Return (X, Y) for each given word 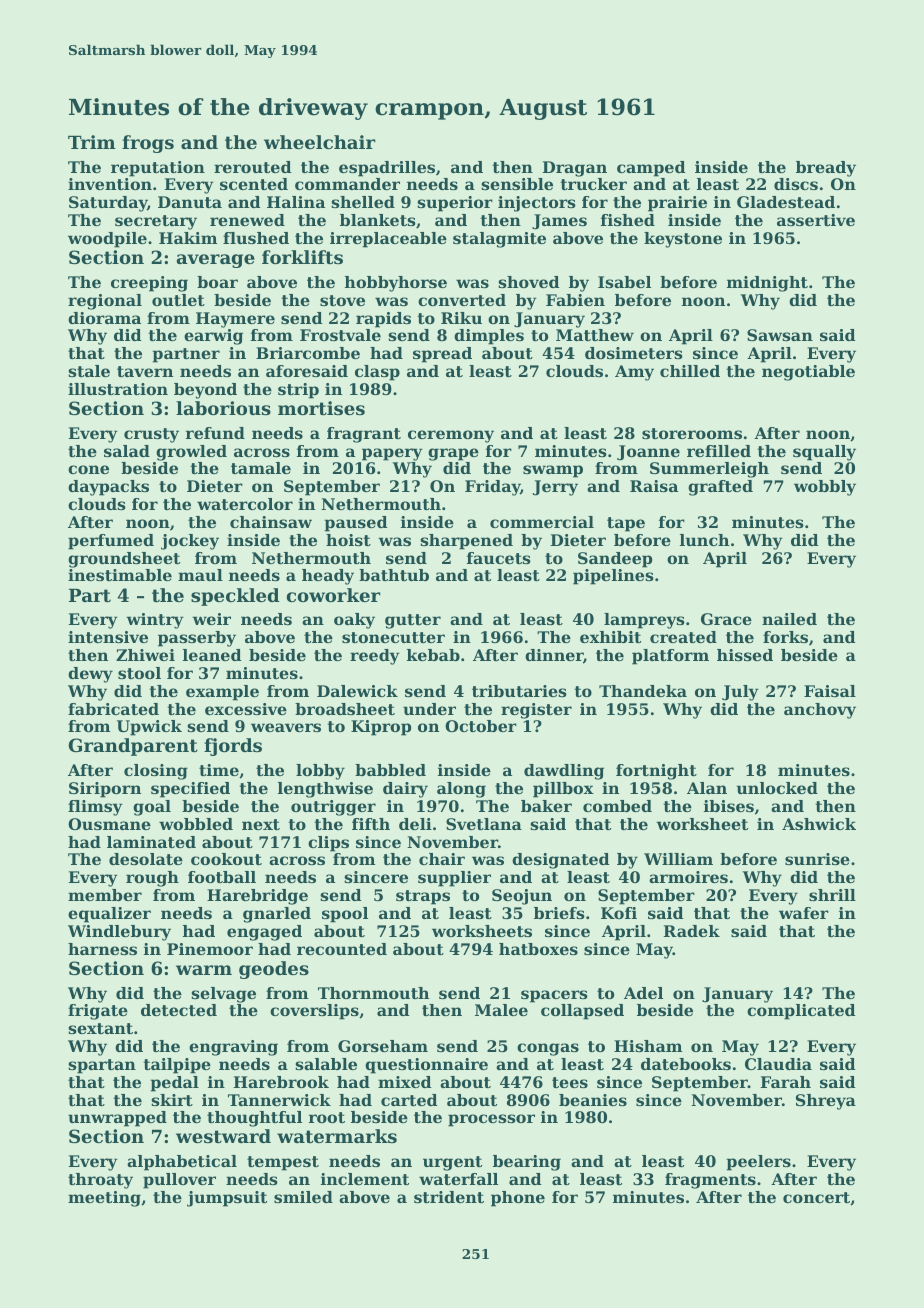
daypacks (108, 488)
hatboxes (538, 949)
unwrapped (117, 1119)
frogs (148, 144)
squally (824, 453)
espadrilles (387, 169)
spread (442, 355)
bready (826, 169)
